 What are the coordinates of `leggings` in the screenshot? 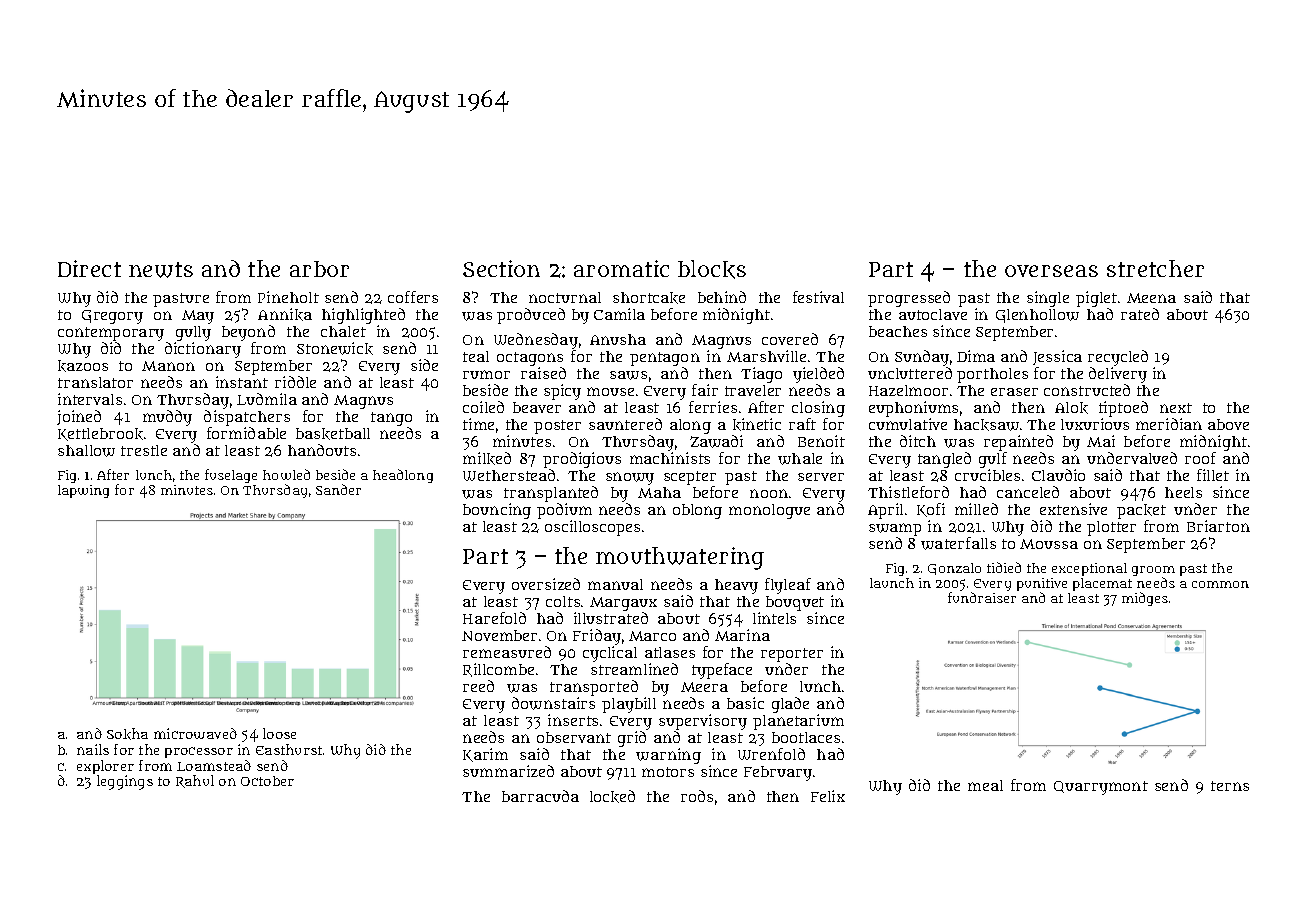 It's located at (125, 782).
